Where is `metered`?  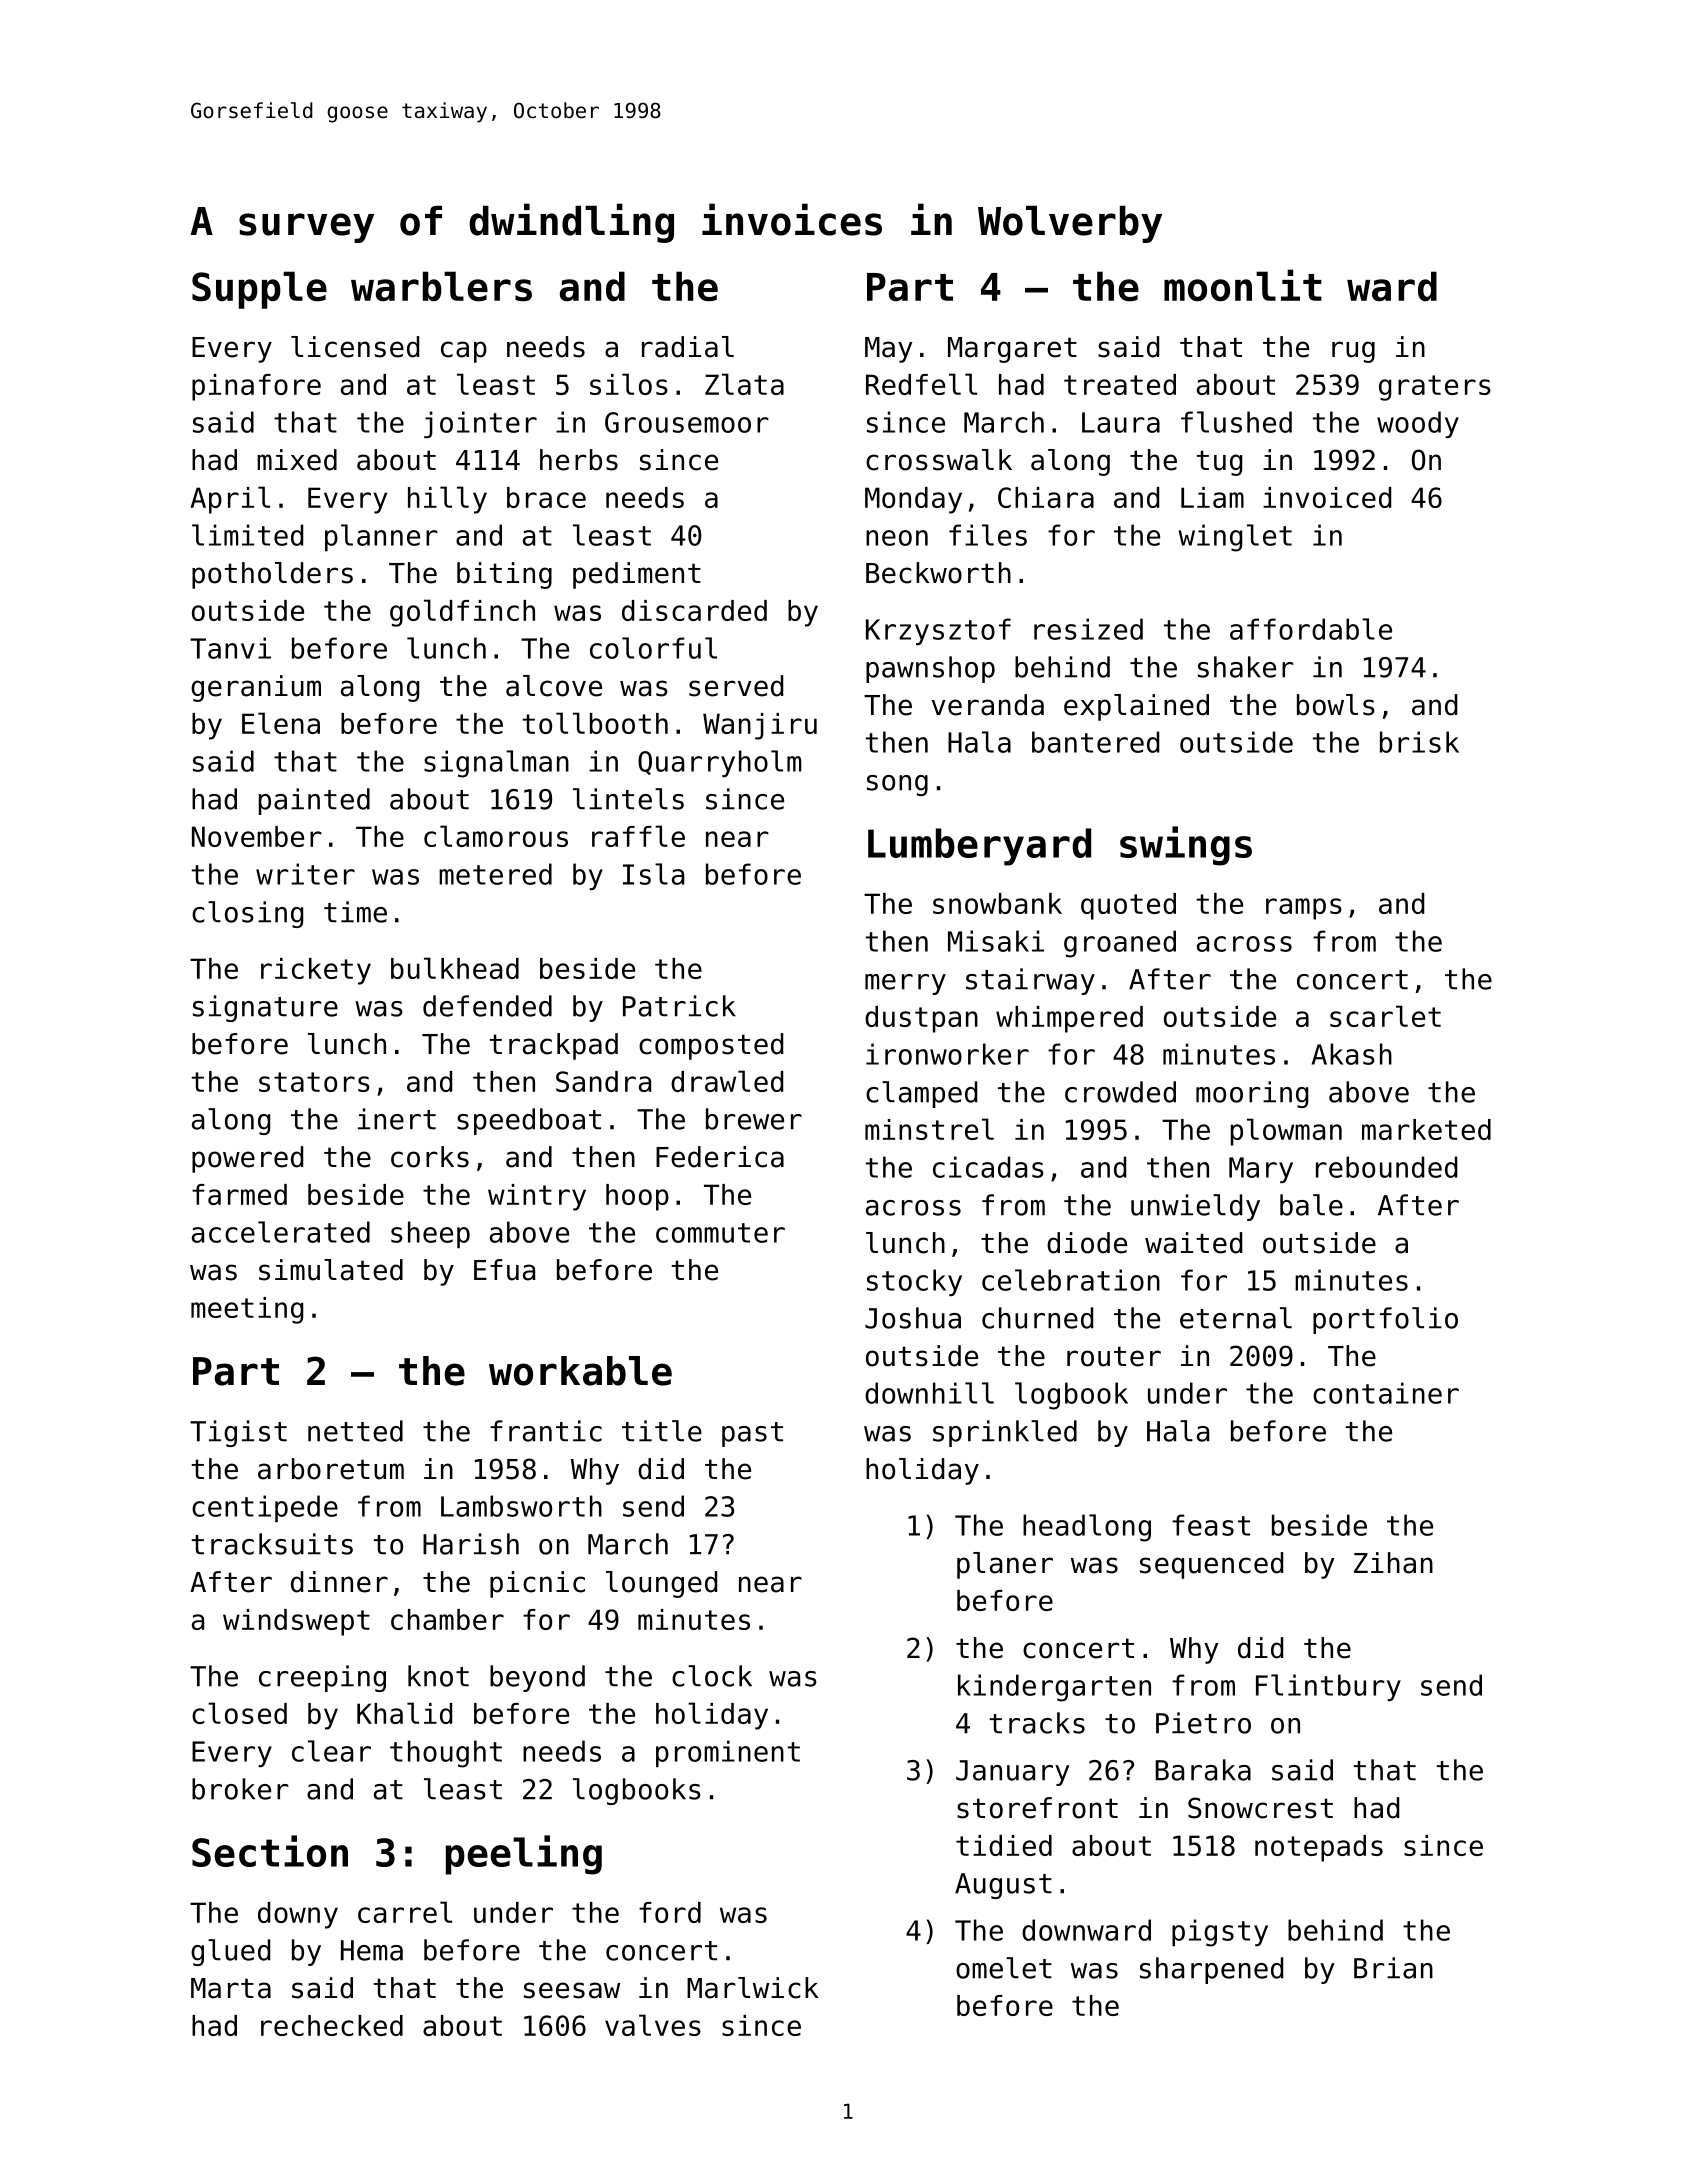
metered is located at coordinates (495, 874).
